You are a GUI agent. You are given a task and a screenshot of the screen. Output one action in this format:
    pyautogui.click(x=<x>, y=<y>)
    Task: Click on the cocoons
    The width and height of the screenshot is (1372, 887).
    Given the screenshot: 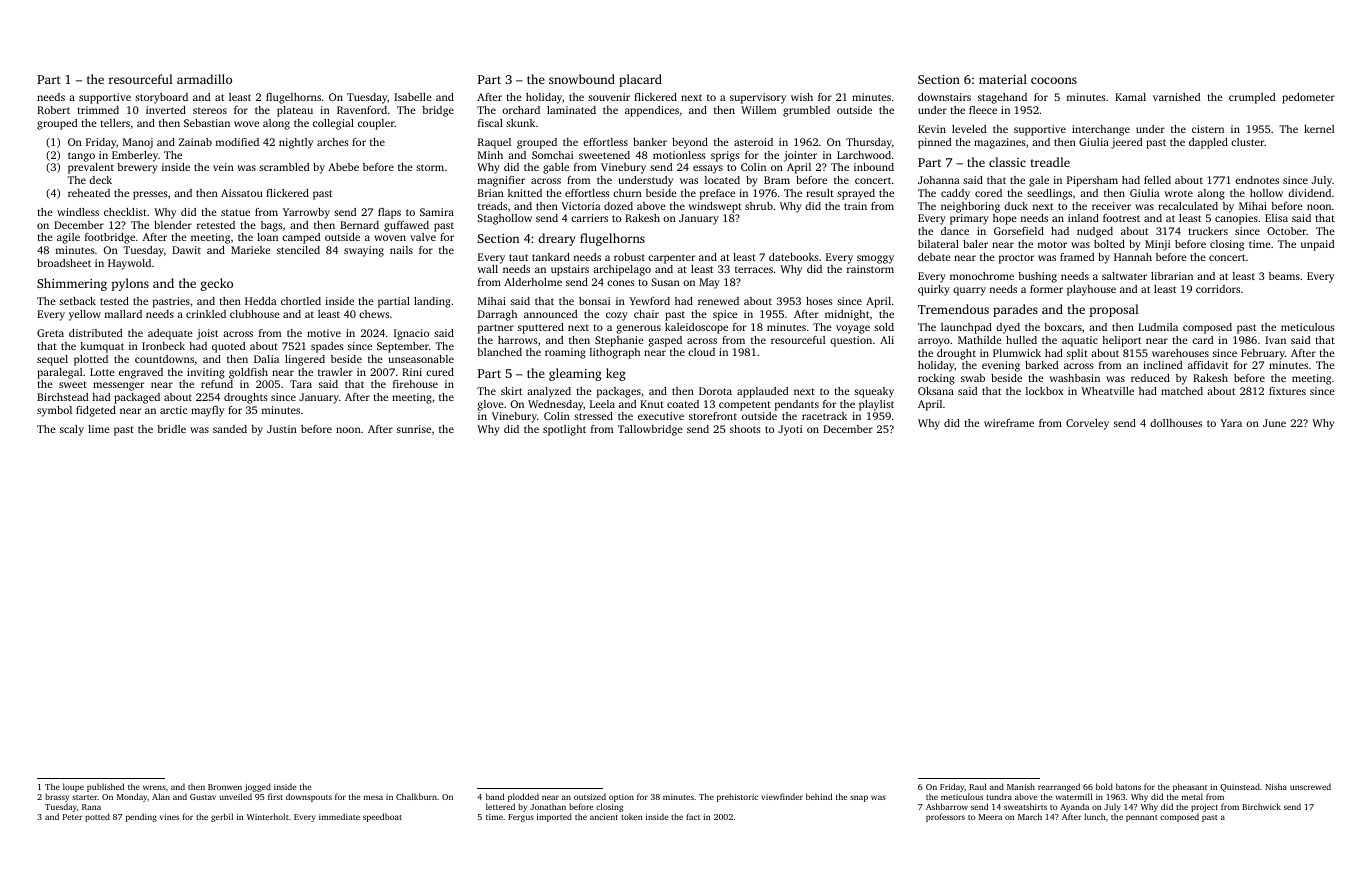 What is the action you would take?
    pyautogui.click(x=1054, y=80)
